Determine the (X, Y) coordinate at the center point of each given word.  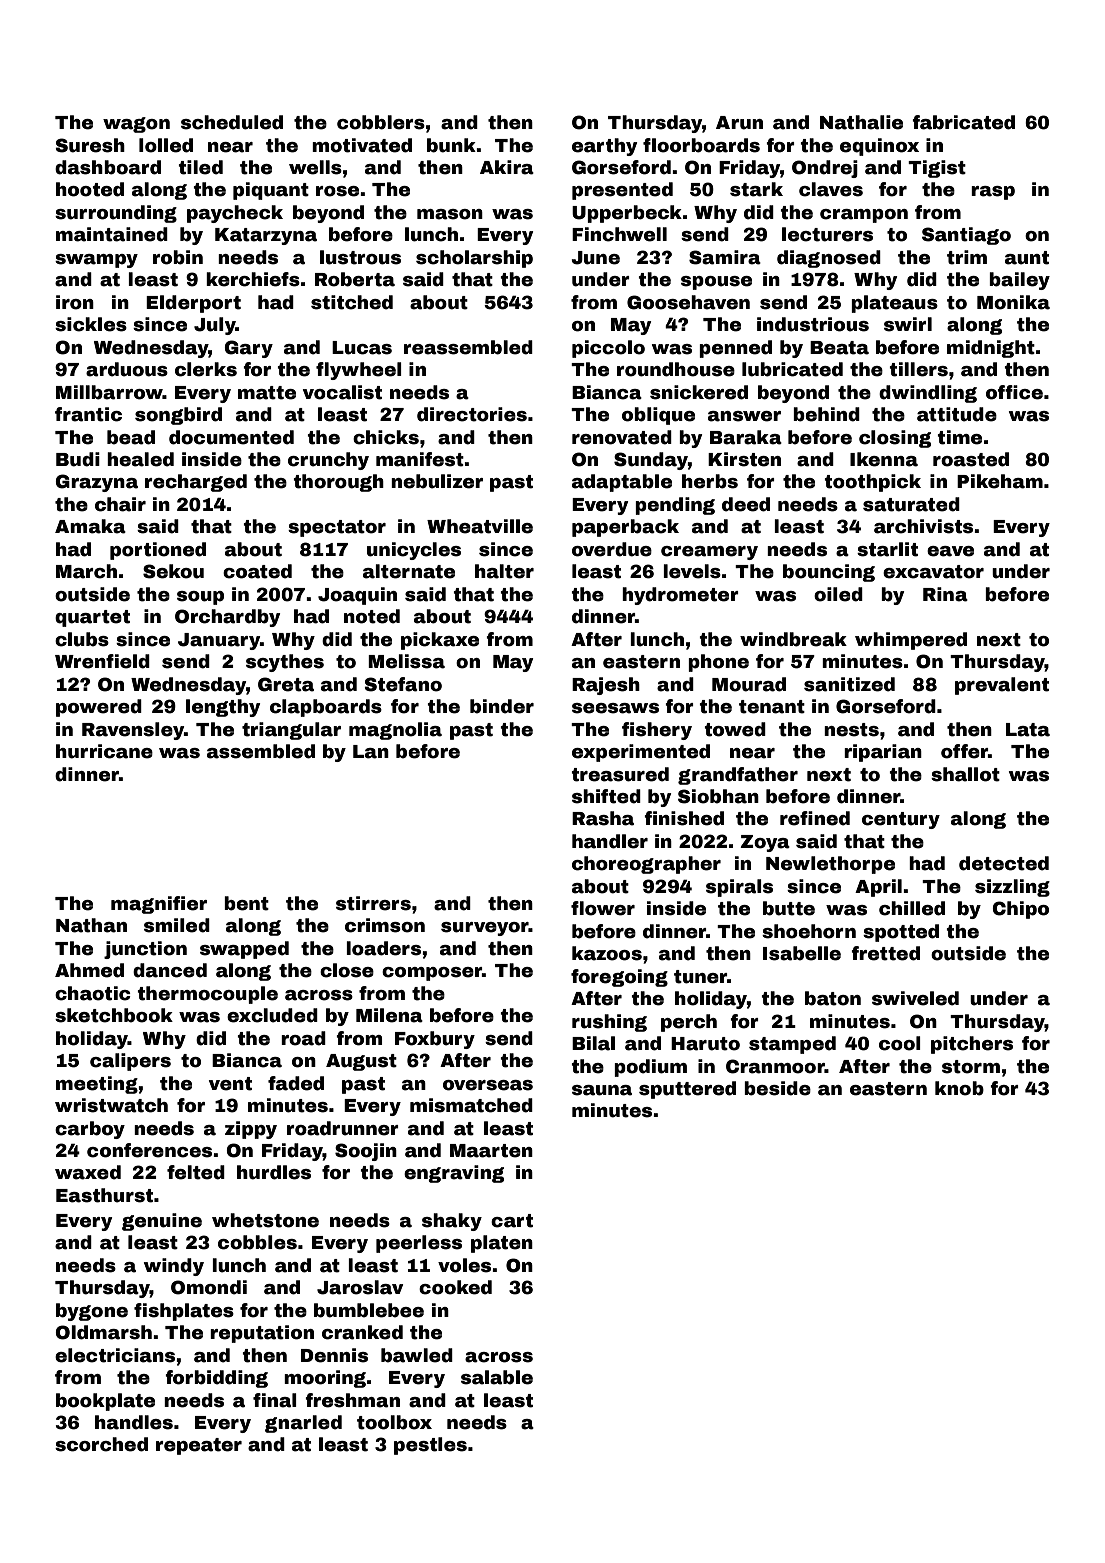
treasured (620, 774)
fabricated (963, 122)
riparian (883, 753)
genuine (162, 1222)
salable (497, 1377)
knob (959, 1088)
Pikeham (1000, 481)
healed (140, 459)
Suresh (90, 145)
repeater (199, 1446)
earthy (604, 147)
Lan (371, 752)
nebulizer (437, 481)
